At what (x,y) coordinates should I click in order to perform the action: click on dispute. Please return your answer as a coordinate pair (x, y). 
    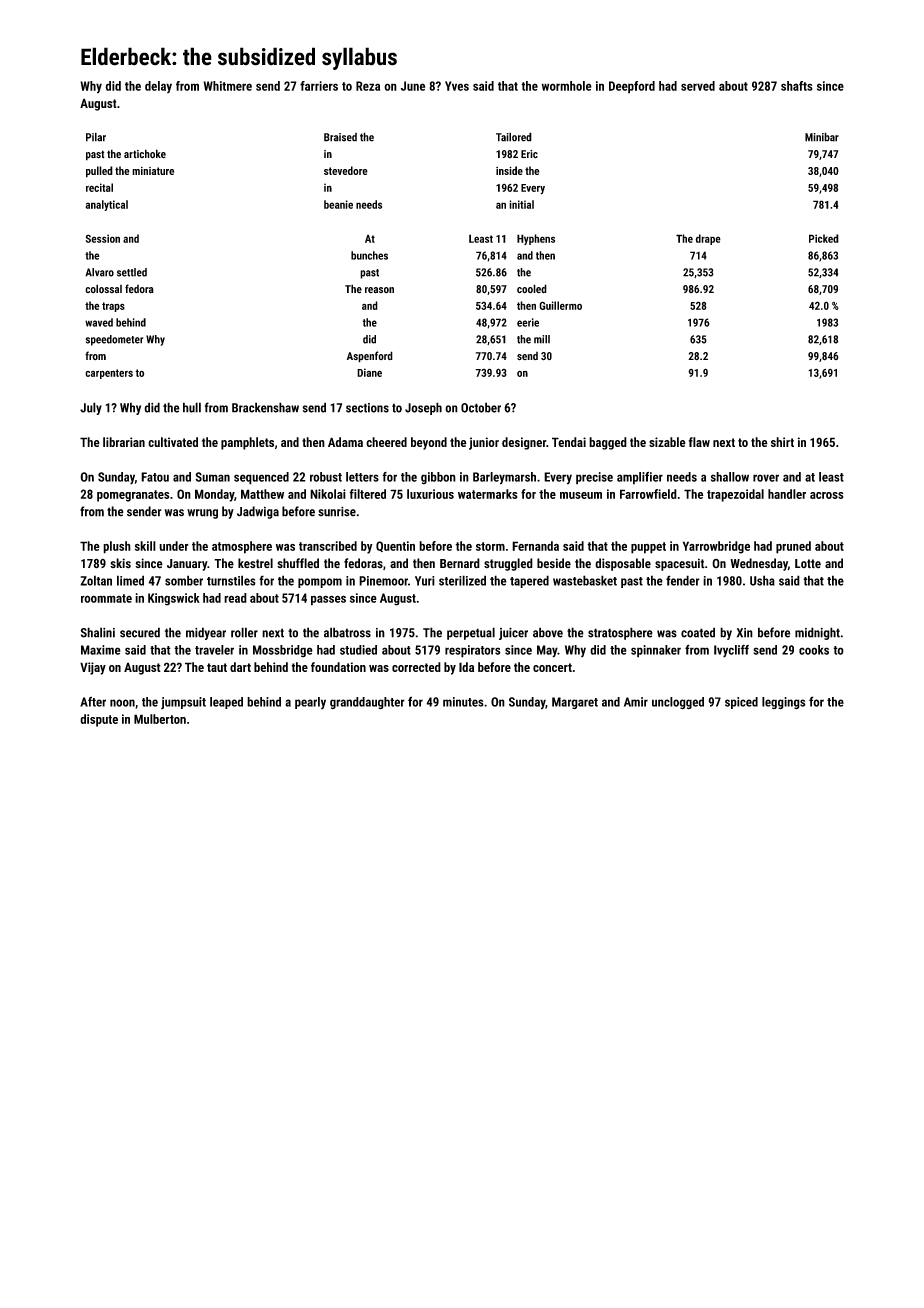
    Looking at the image, I should click on (99, 720).
